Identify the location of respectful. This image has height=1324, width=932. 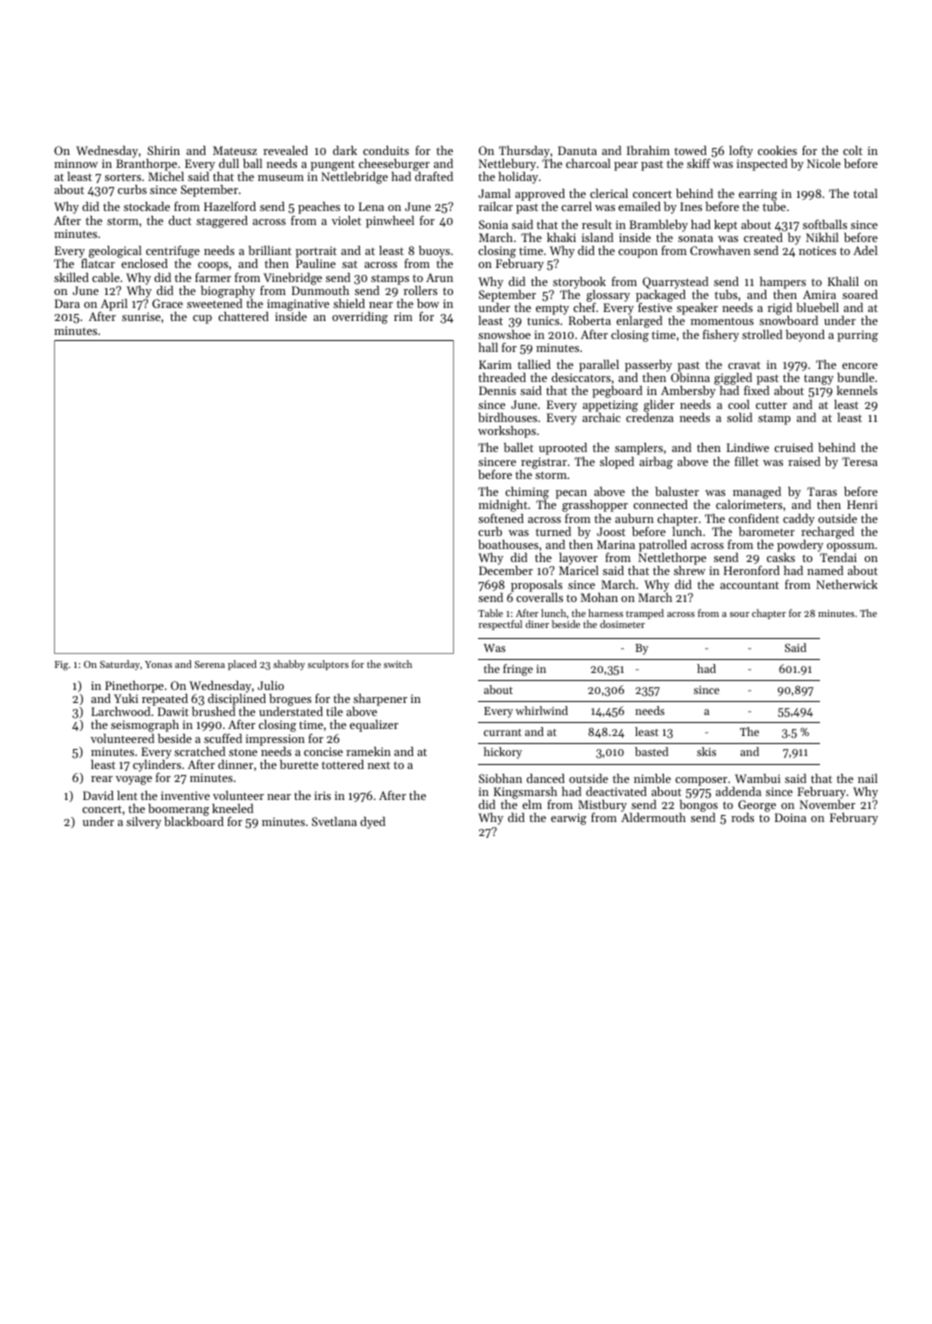
(500, 625).
